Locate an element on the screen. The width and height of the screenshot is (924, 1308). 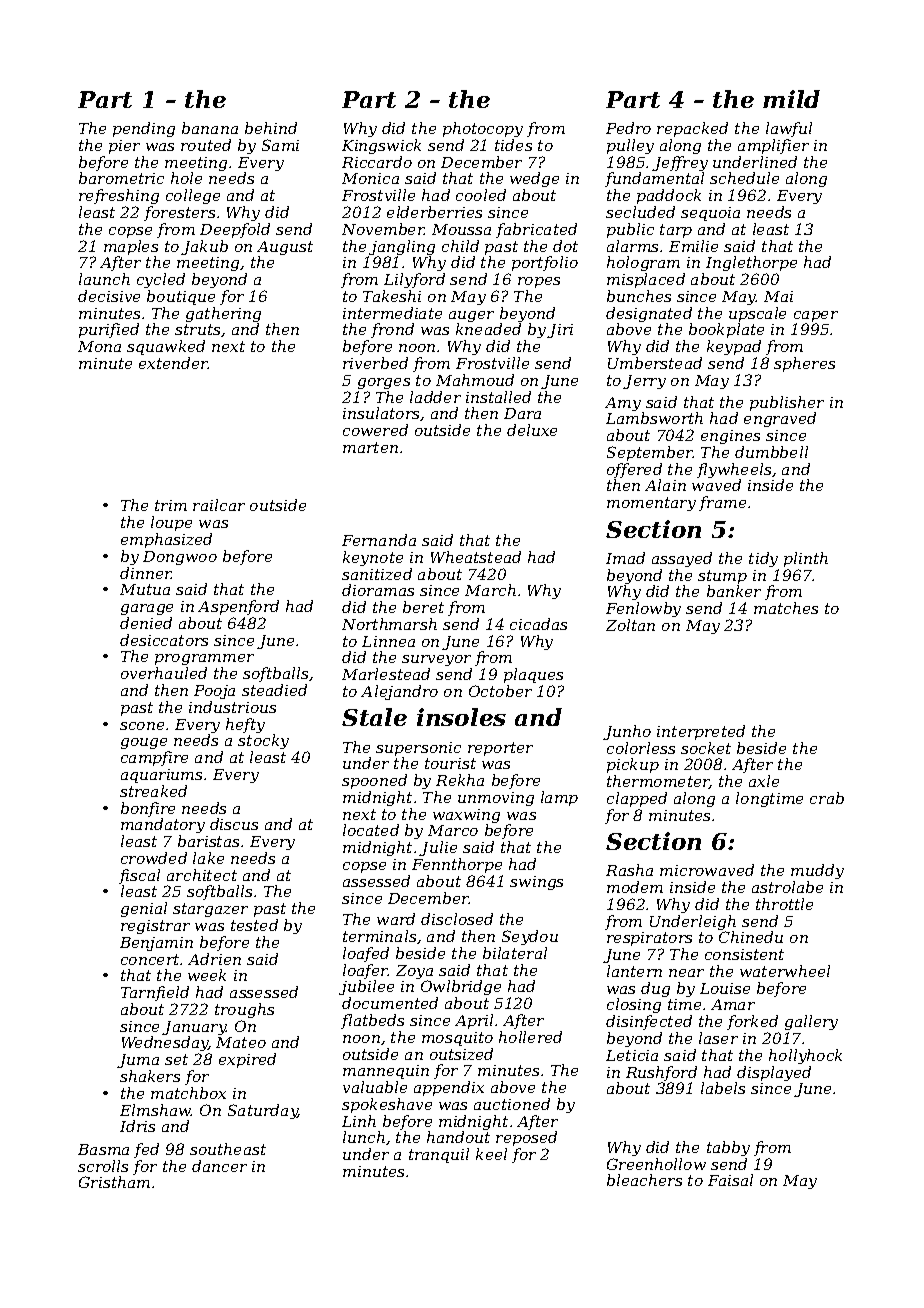
Inglethorpe is located at coordinates (751, 263).
